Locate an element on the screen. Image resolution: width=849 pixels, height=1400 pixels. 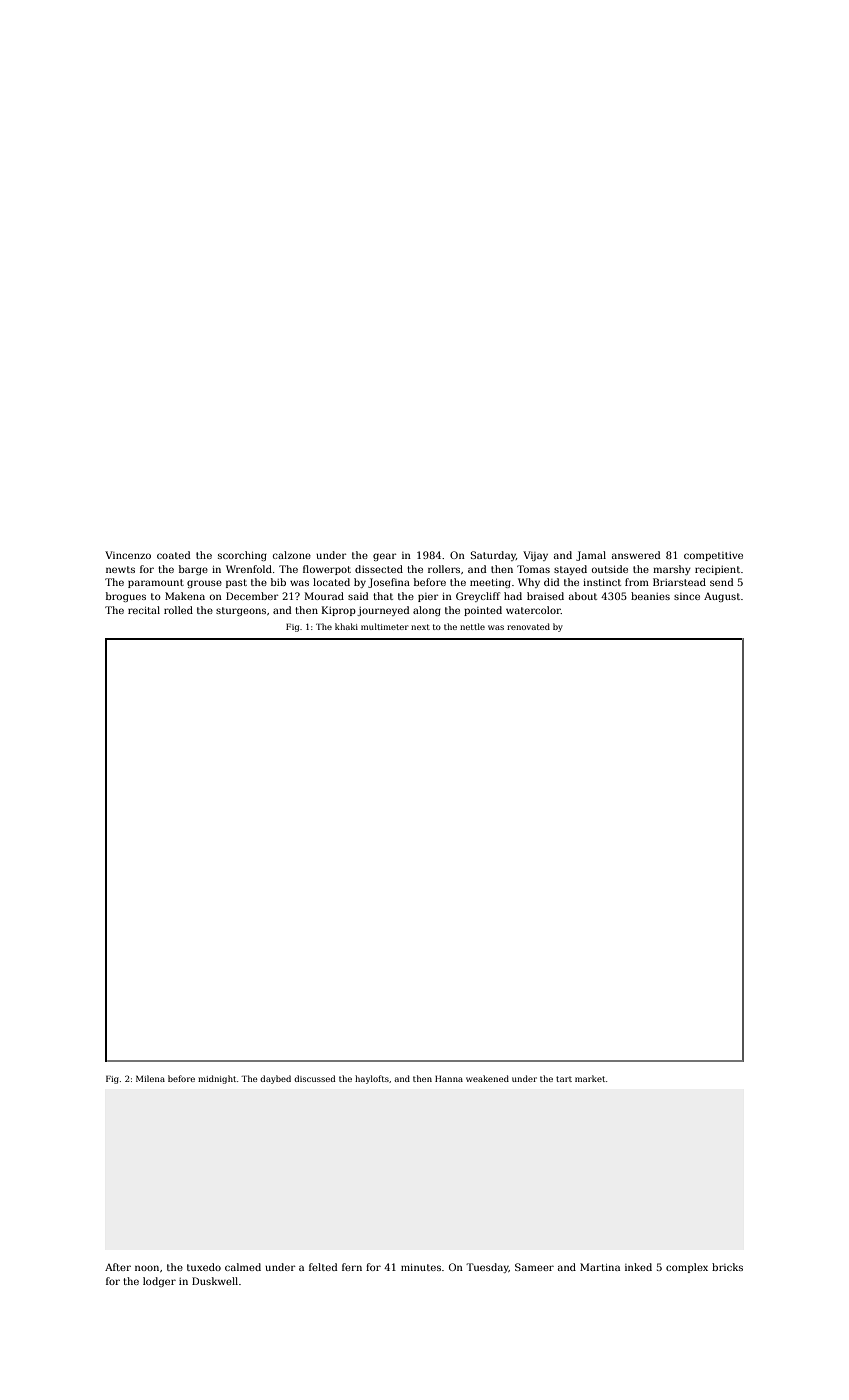
lodger is located at coordinates (159, 1282).
